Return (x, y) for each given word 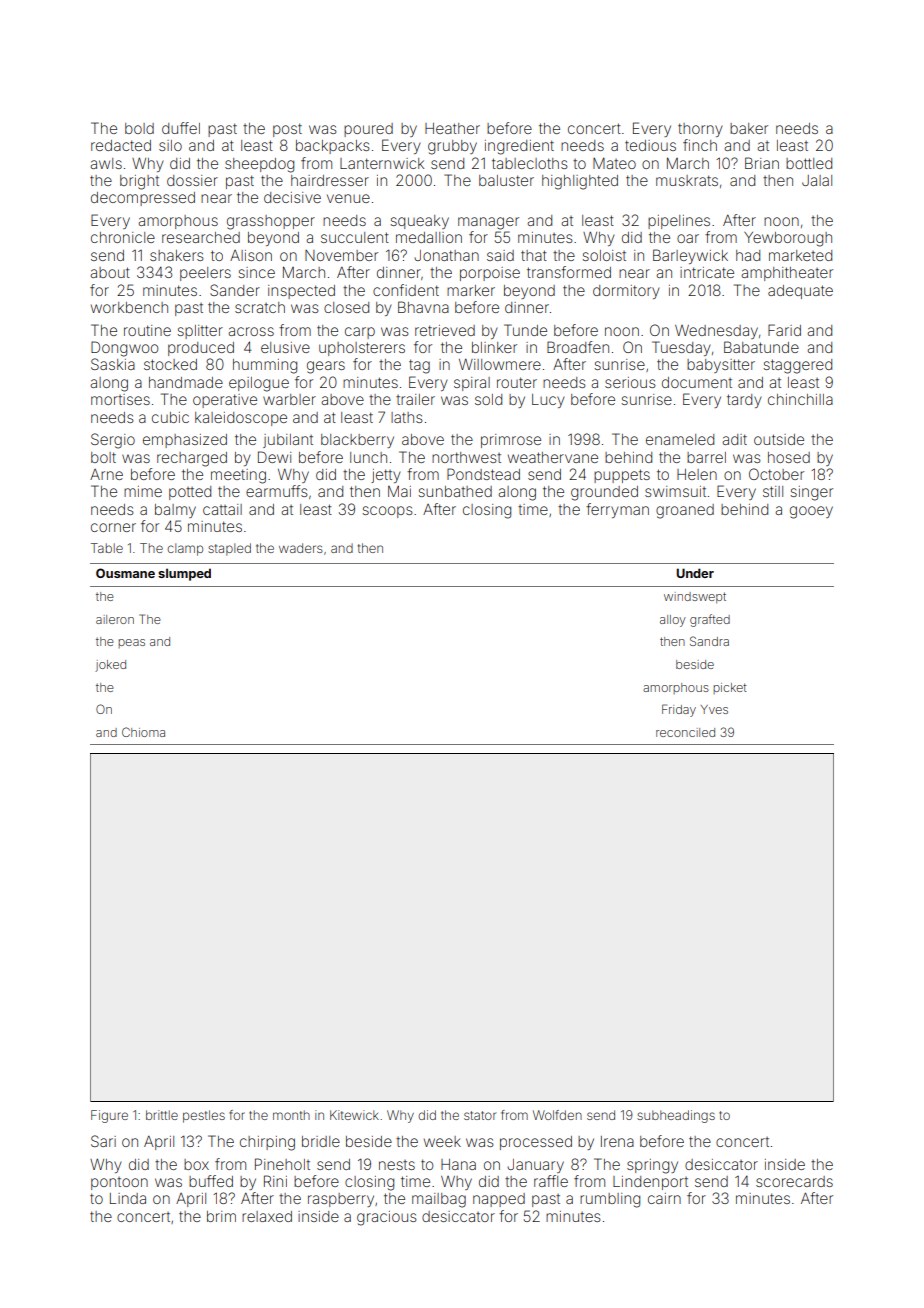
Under (695, 573)
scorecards (794, 1181)
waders (301, 548)
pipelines (679, 222)
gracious (387, 1218)
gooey (811, 512)
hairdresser (330, 180)
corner (113, 527)
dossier (192, 180)
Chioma (143, 732)
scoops (387, 512)
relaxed (267, 1216)
